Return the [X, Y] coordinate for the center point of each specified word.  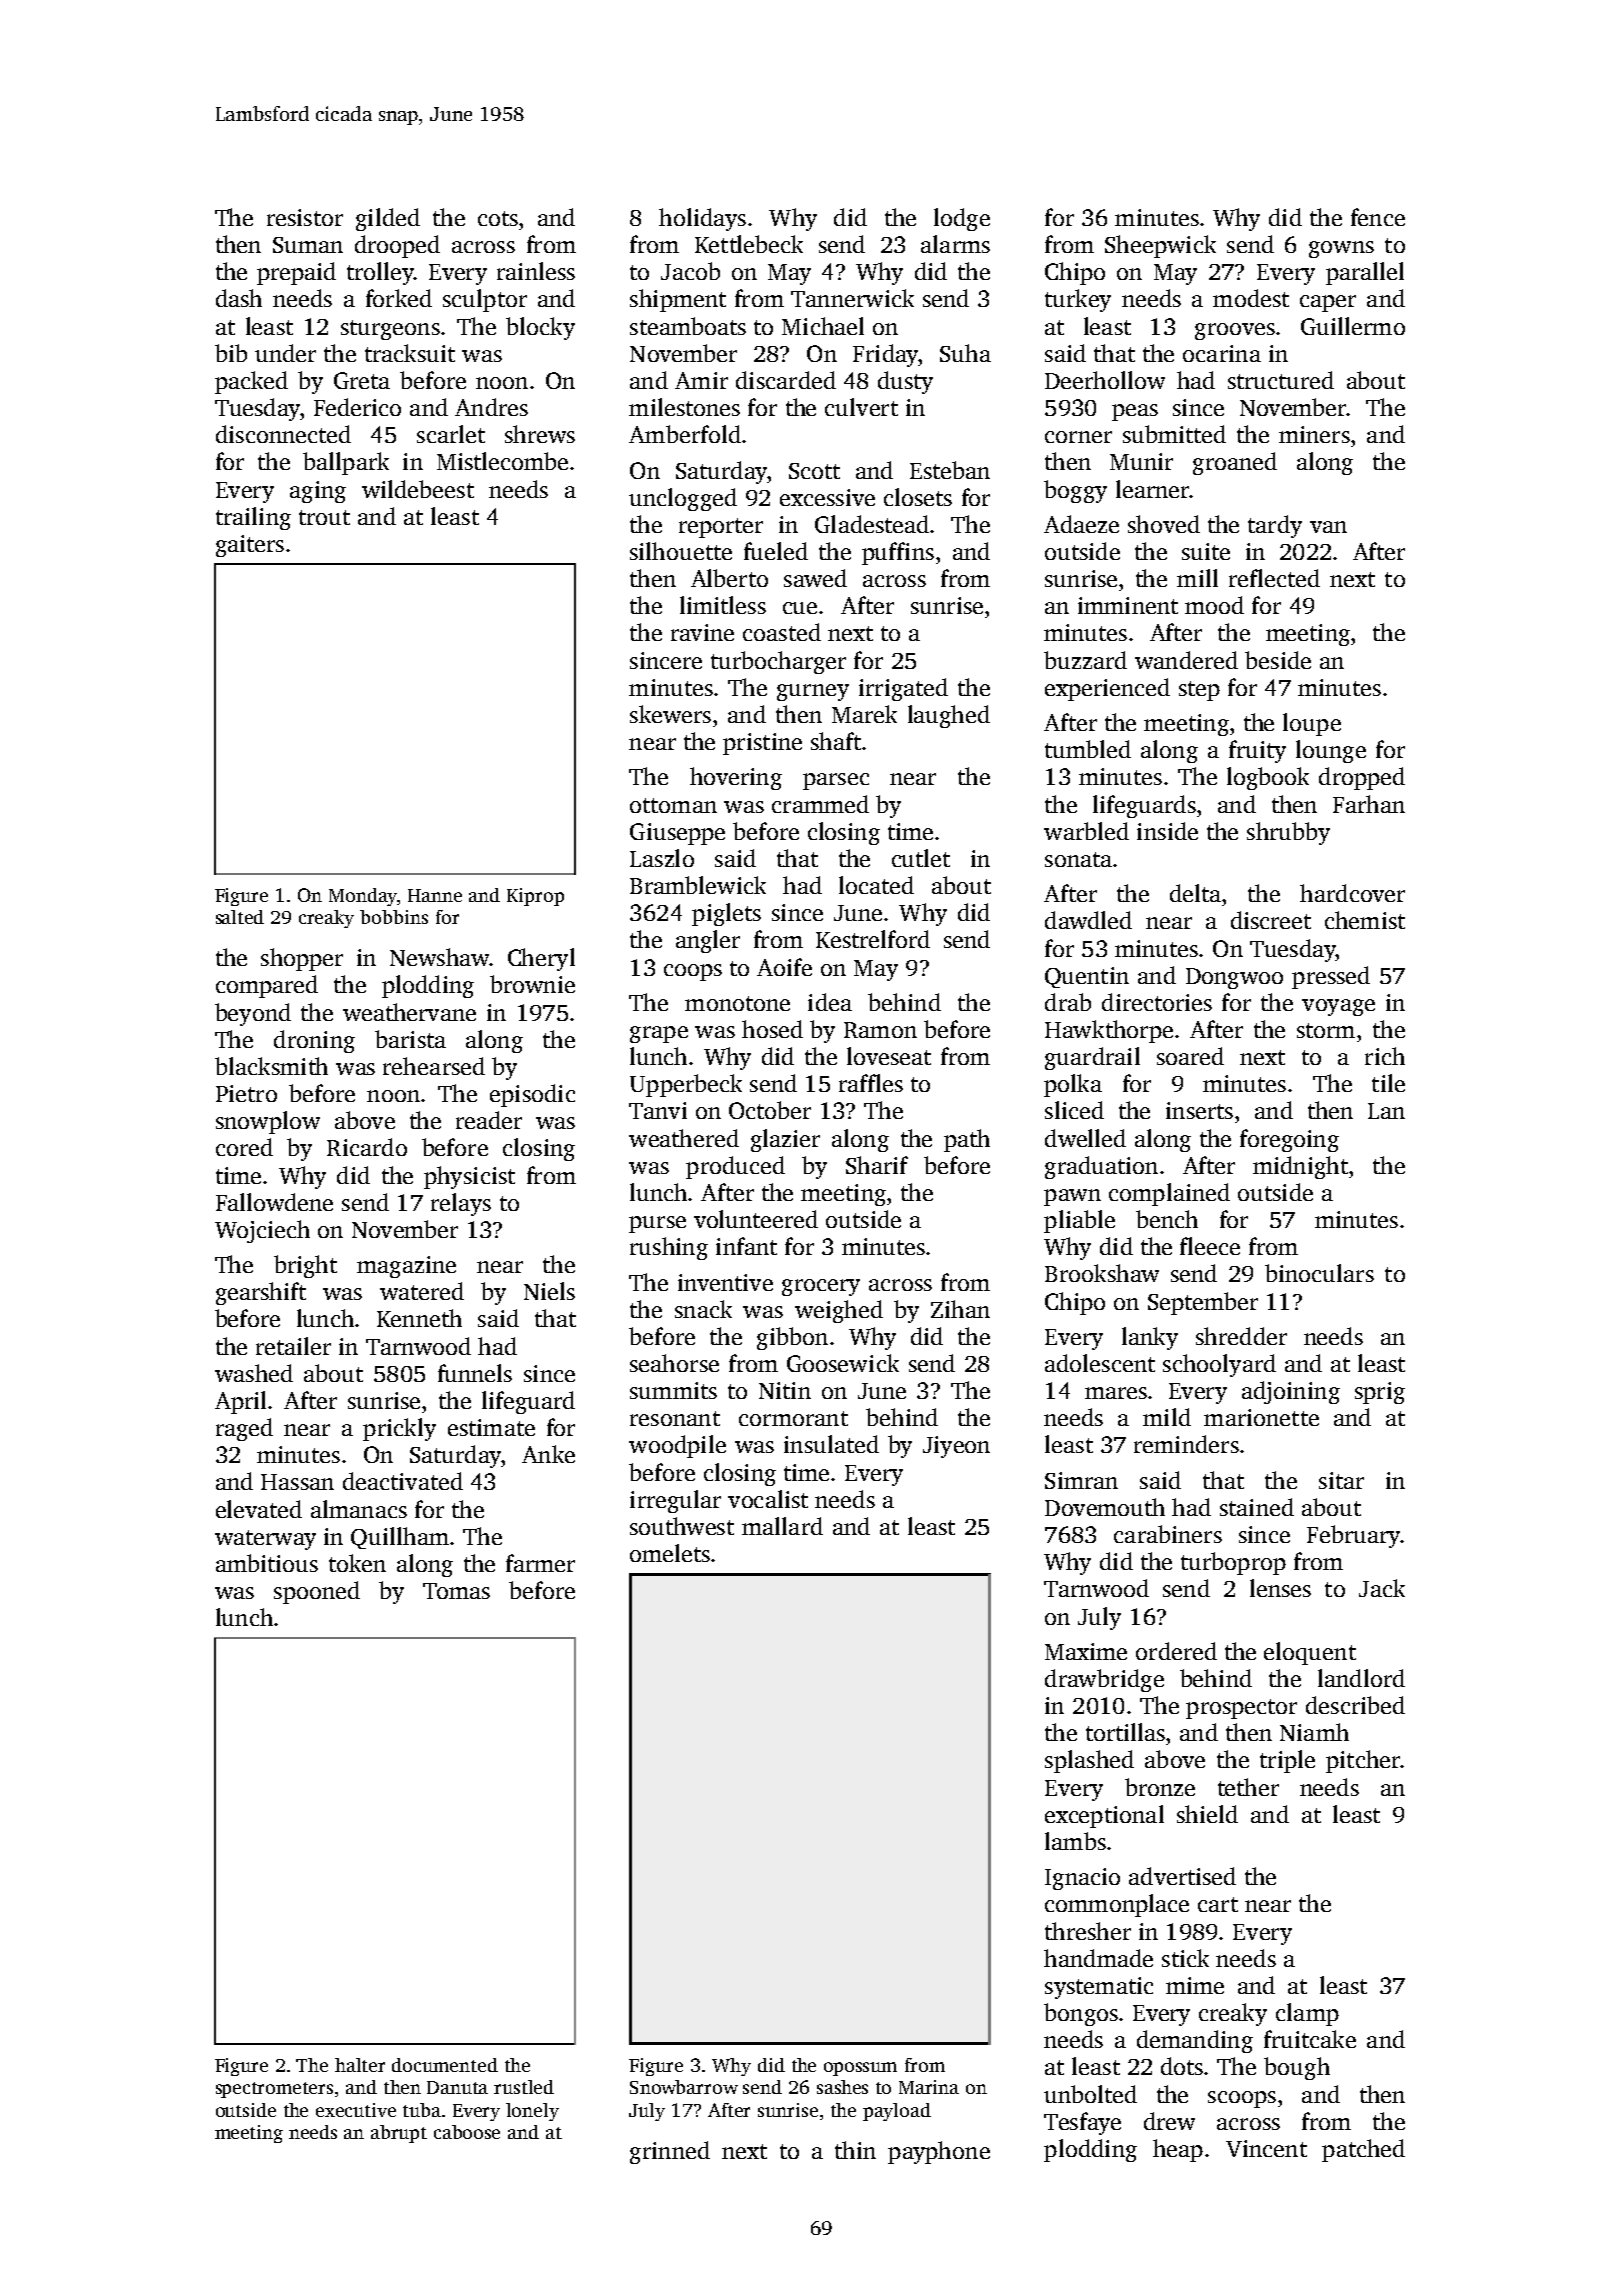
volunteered [756, 1219]
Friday [885, 355]
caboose [467, 2132]
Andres [491, 407]
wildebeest [418, 489]
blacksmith [271, 1066]
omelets [670, 1553]
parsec [836, 781]
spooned [317, 1592]
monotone [737, 1003]
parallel [1365, 273]
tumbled [1088, 749]
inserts [1199, 1110]
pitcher [1363, 1761]
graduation [1101, 1167]
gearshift [261, 1293]
